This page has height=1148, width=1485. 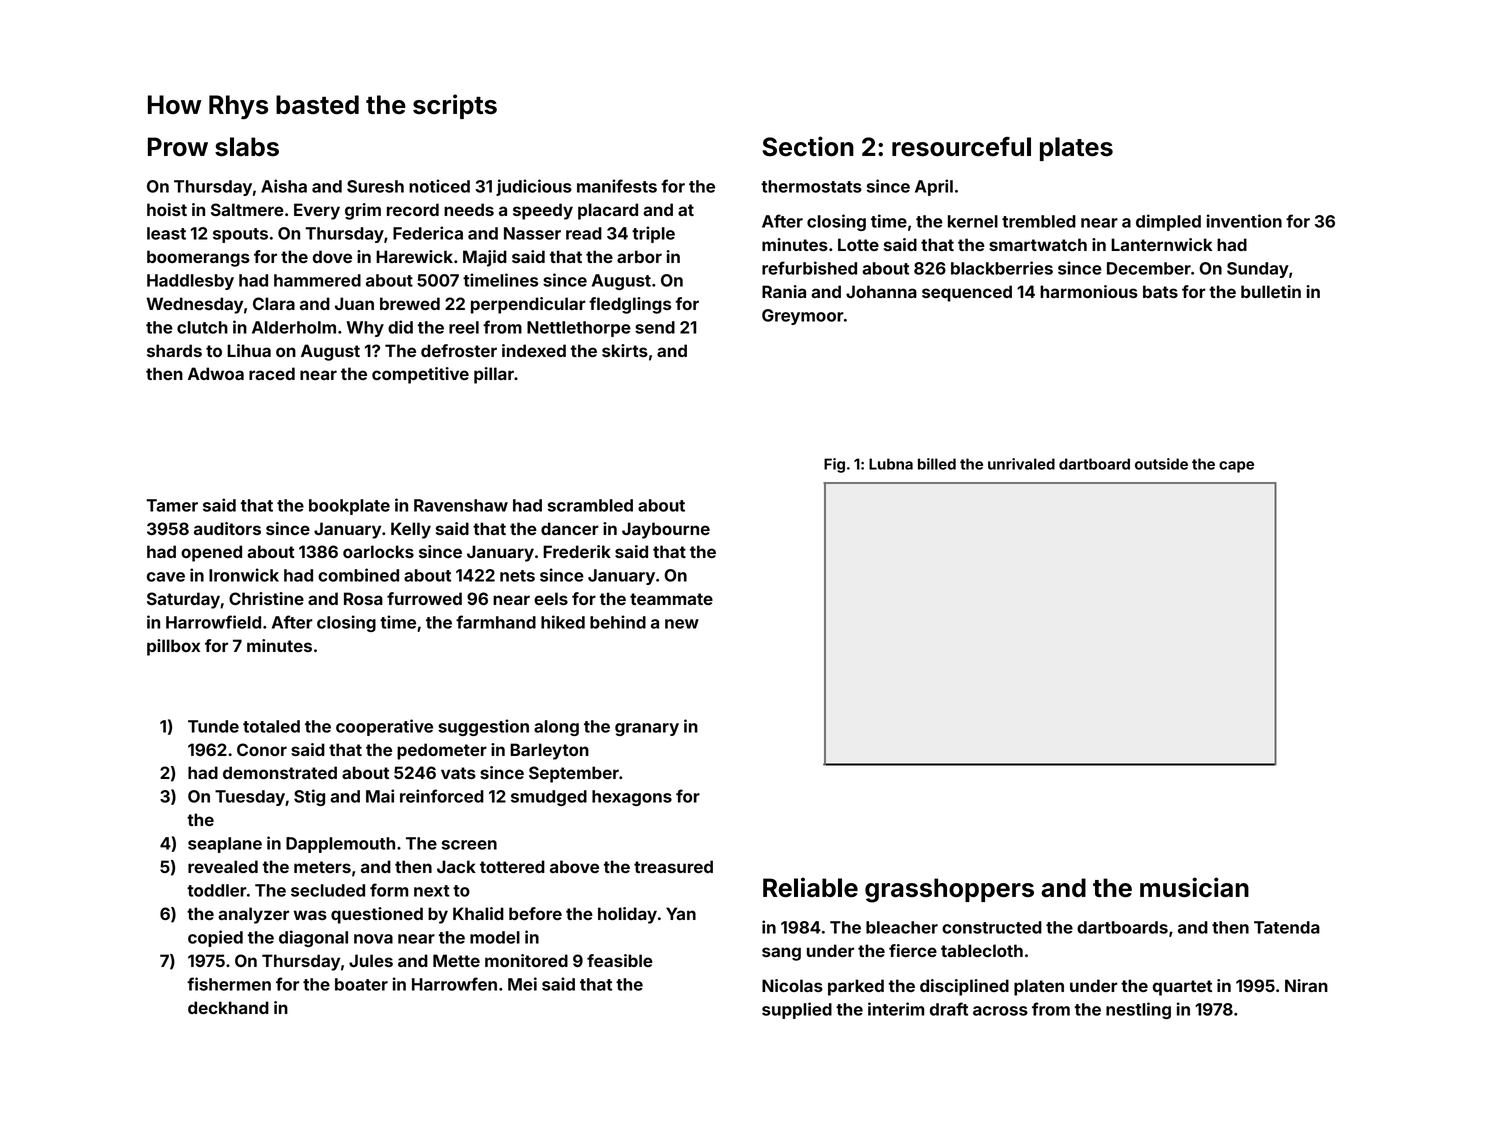 What do you see at coordinates (1236, 467) in the page?
I see `cape` at bounding box center [1236, 467].
